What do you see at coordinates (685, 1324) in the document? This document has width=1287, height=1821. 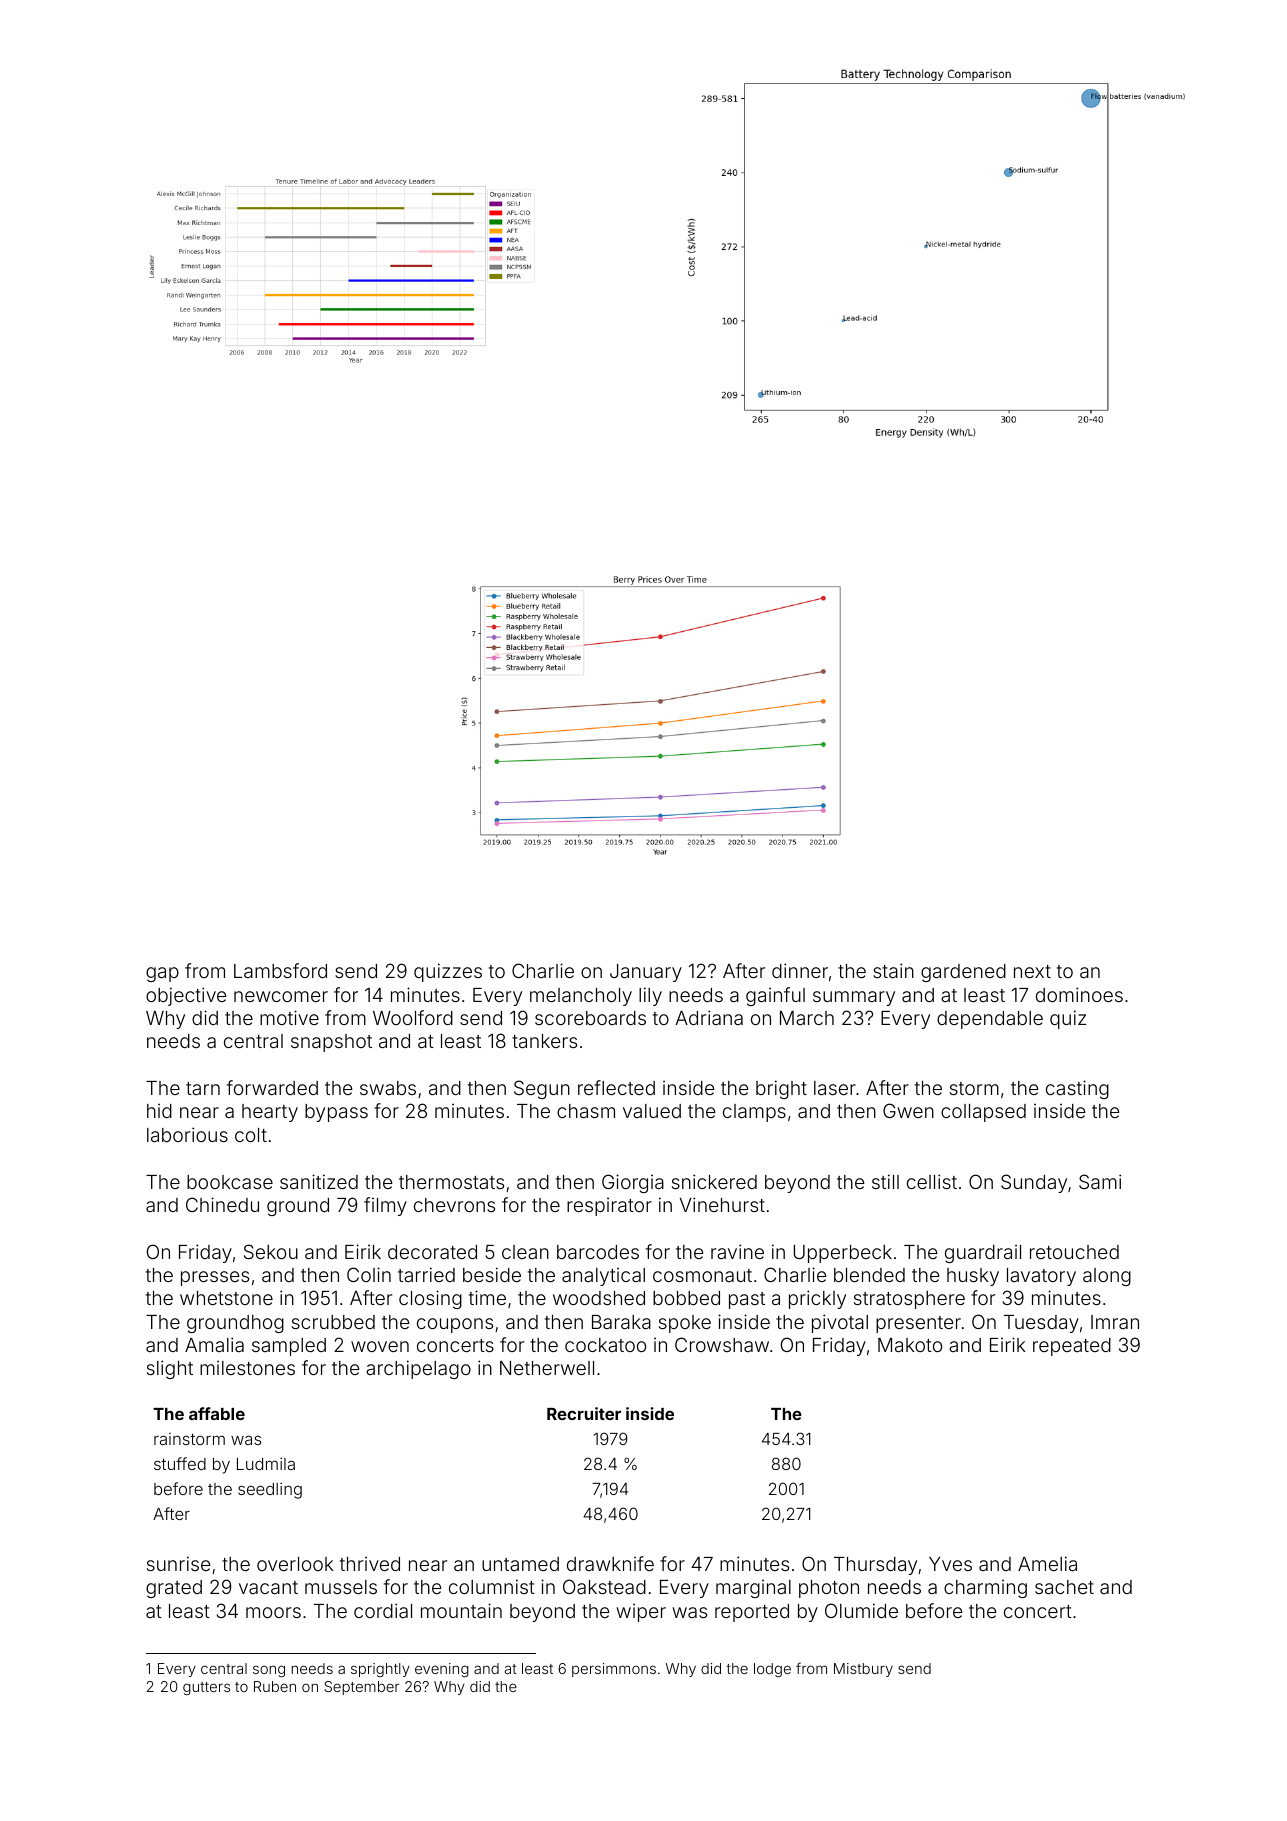 I see `spoke` at bounding box center [685, 1324].
